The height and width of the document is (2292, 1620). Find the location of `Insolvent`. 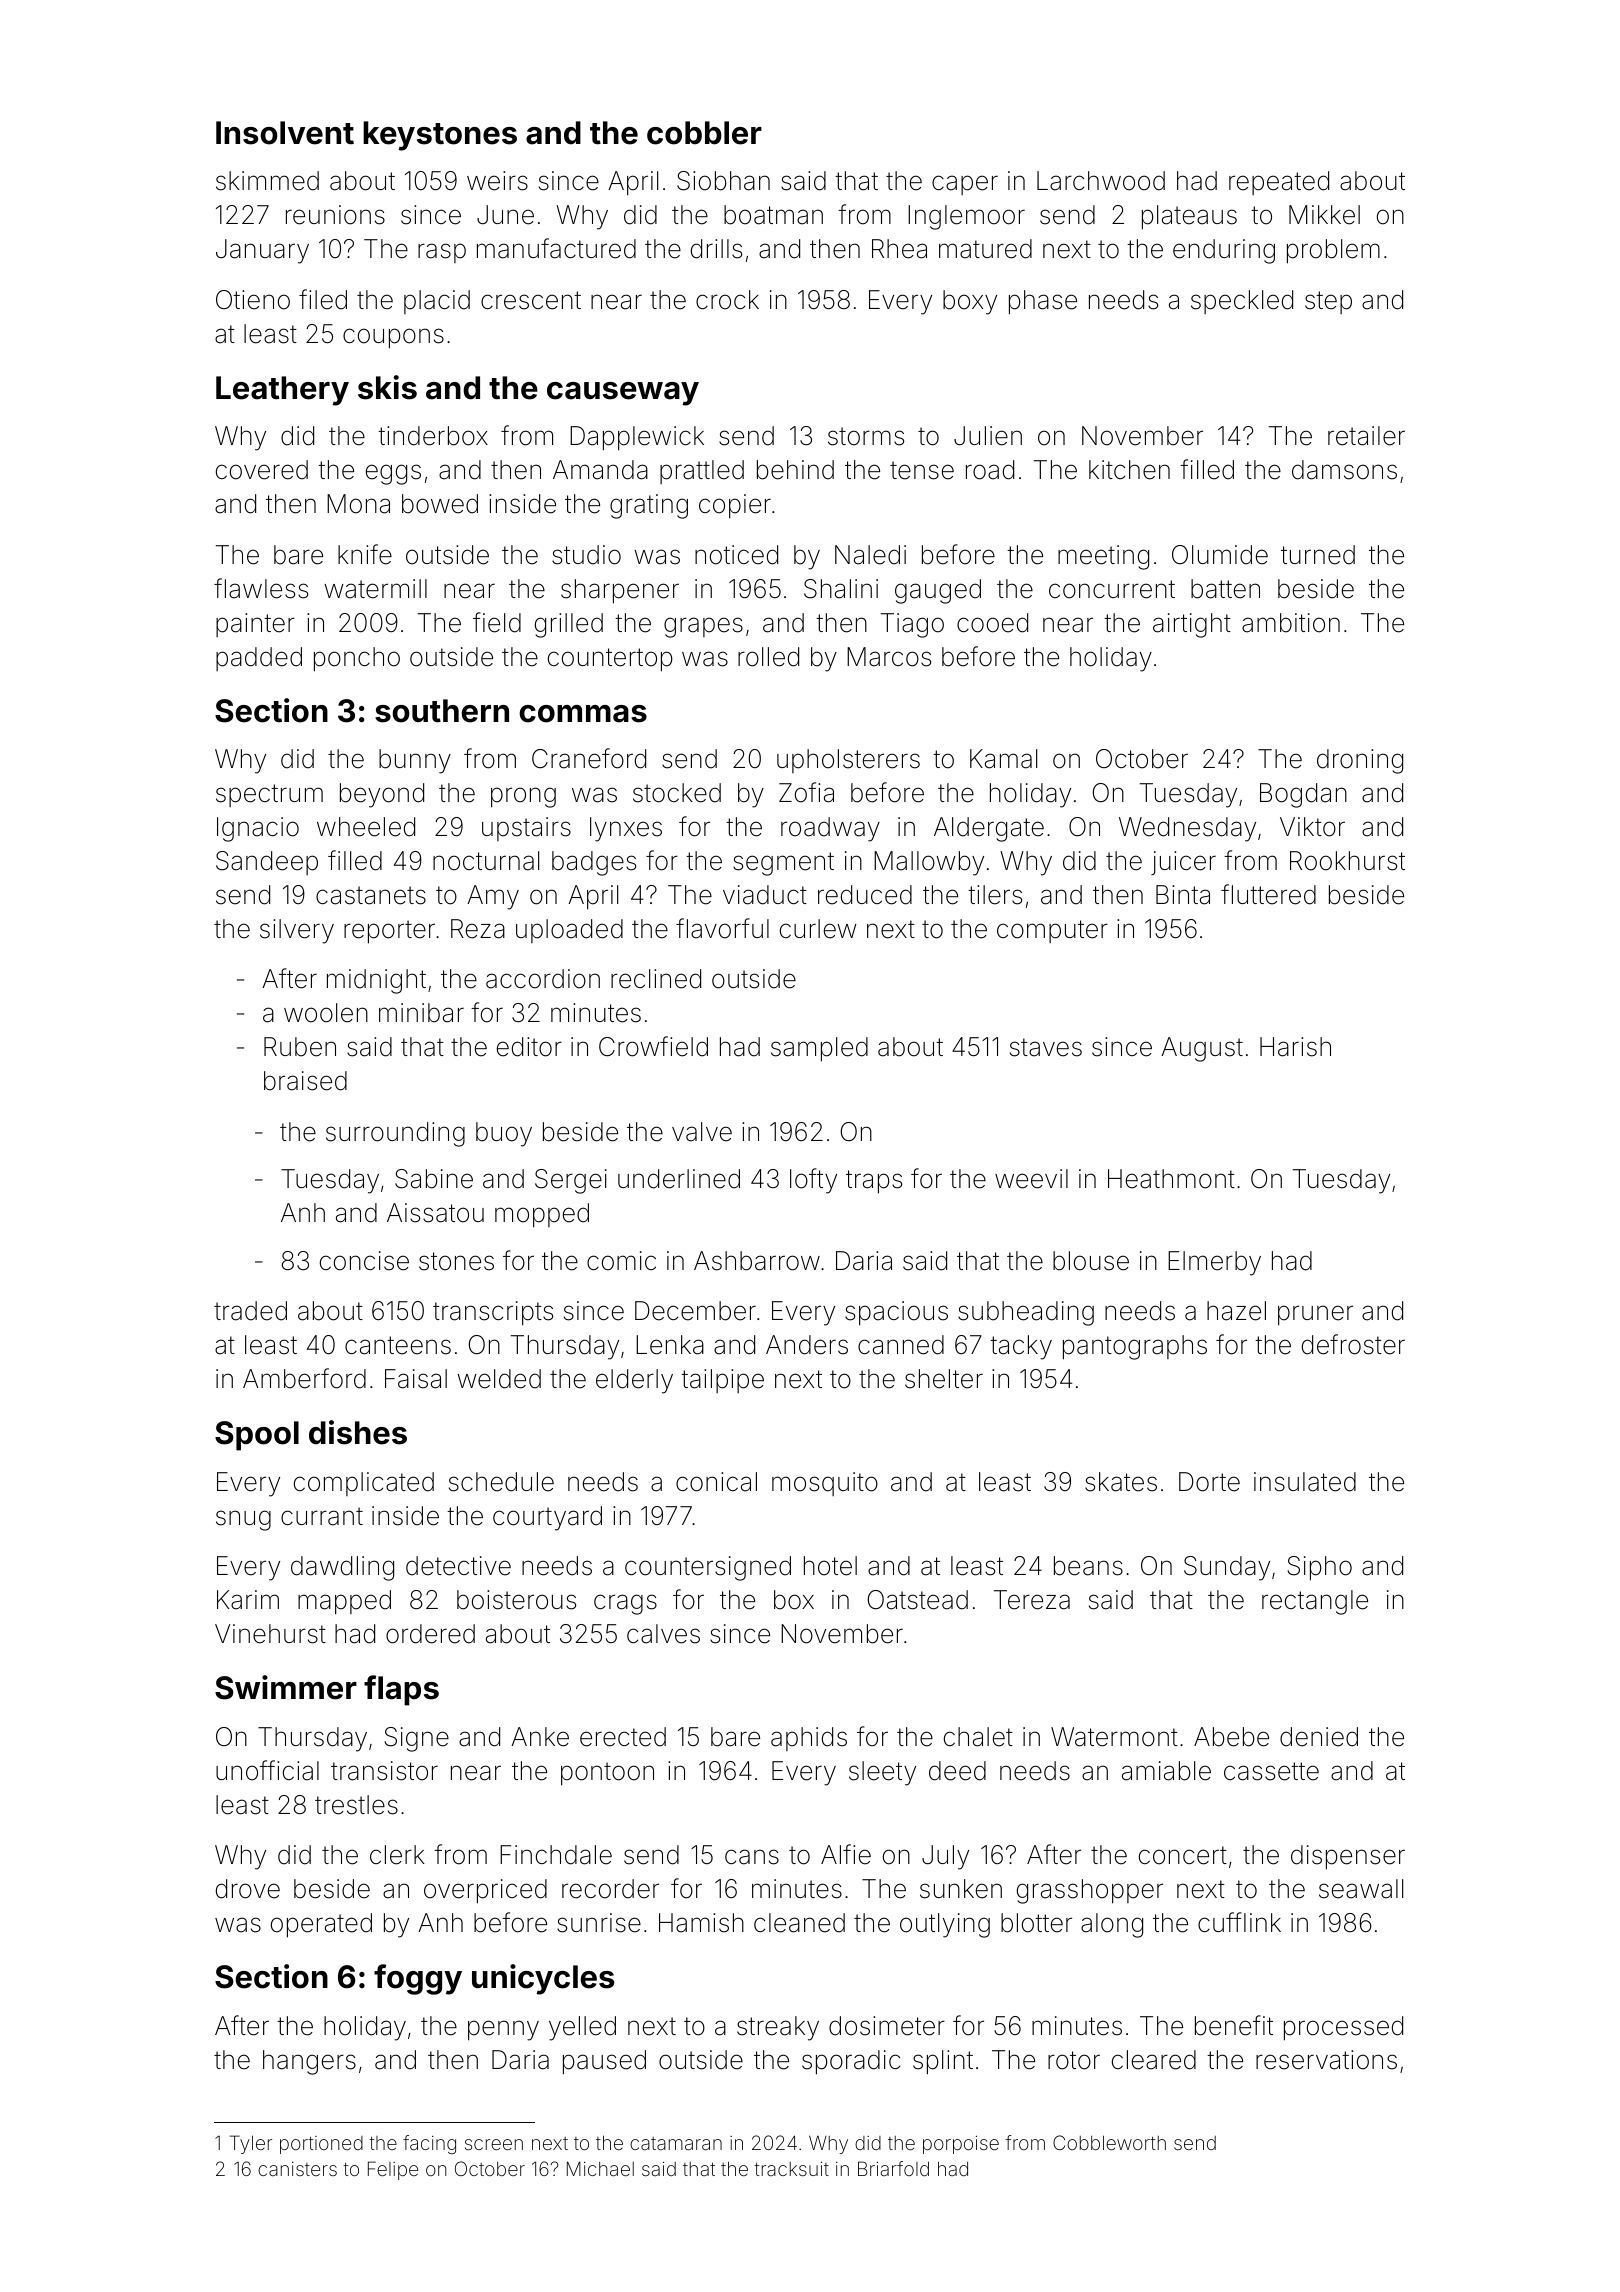

Insolvent is located at coordinates (285, 133).
